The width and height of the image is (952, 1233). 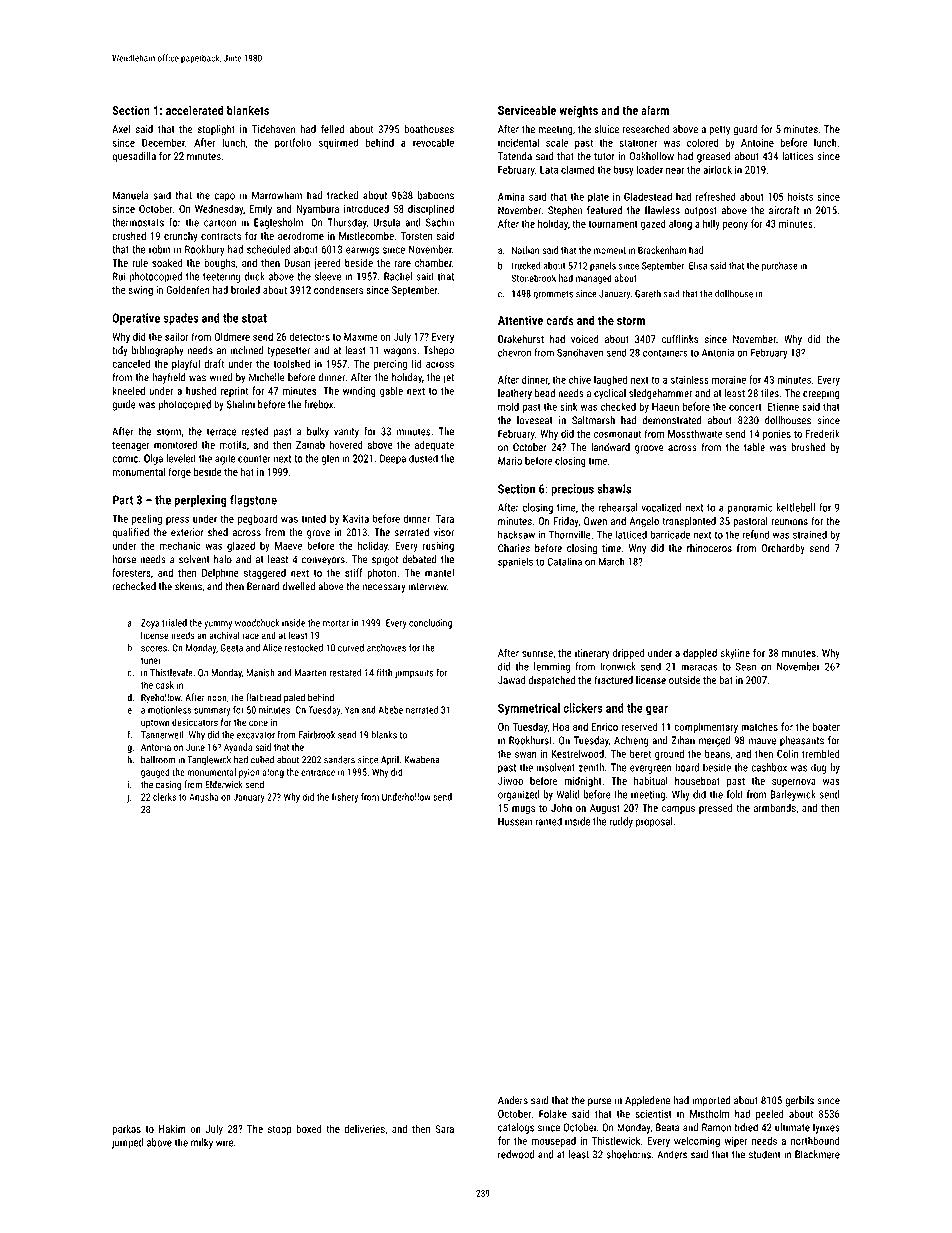 I want to click on armbands, so click(x=775, y=808).
